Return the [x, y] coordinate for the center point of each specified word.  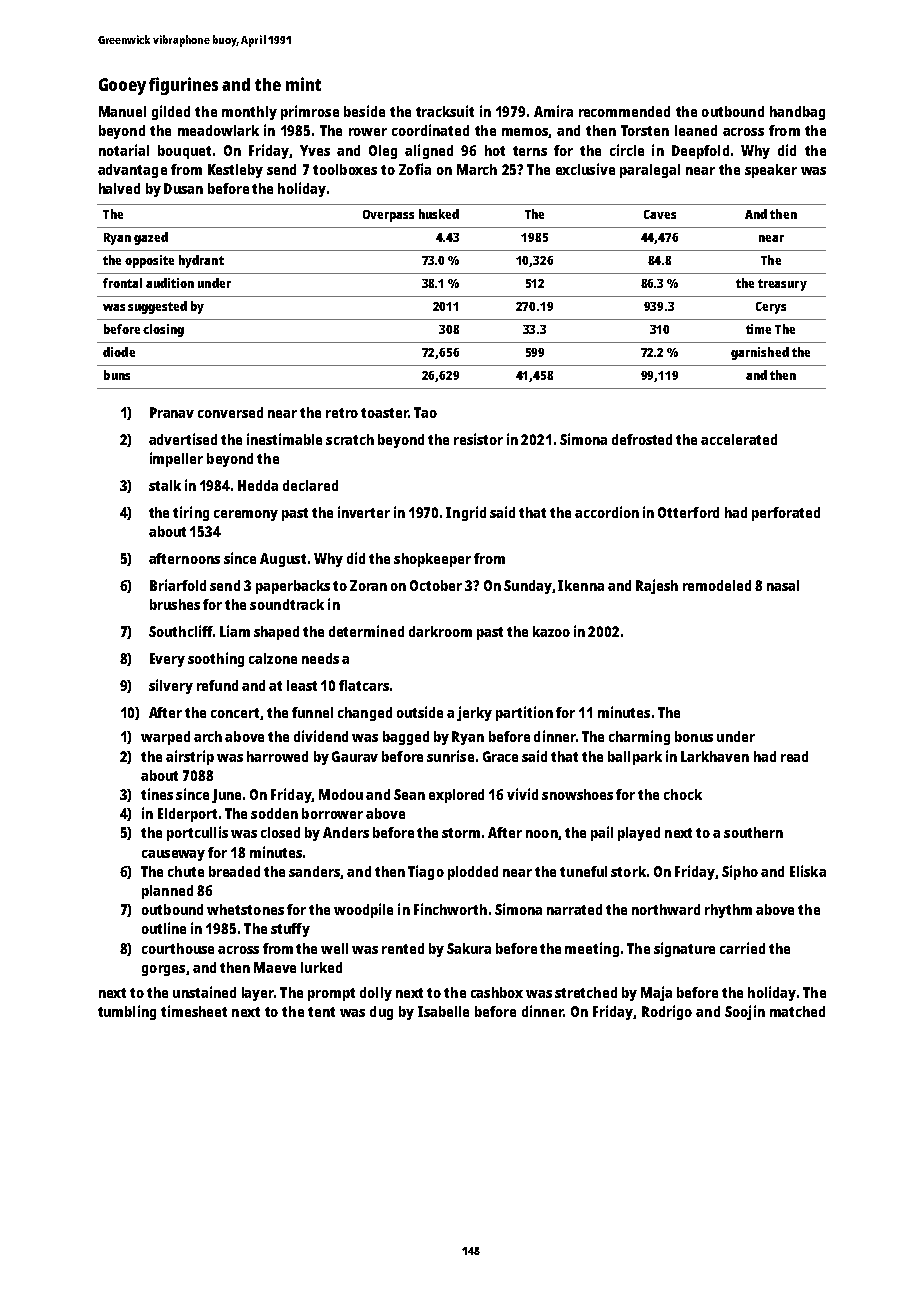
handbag [797, 113]
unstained [204, 992]
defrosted [642, 439]
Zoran [368, 585]
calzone [273, 658]
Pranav [172, 412]
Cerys [771, 308]
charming [639, 737]
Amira [553, 111]
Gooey [122, 86]
